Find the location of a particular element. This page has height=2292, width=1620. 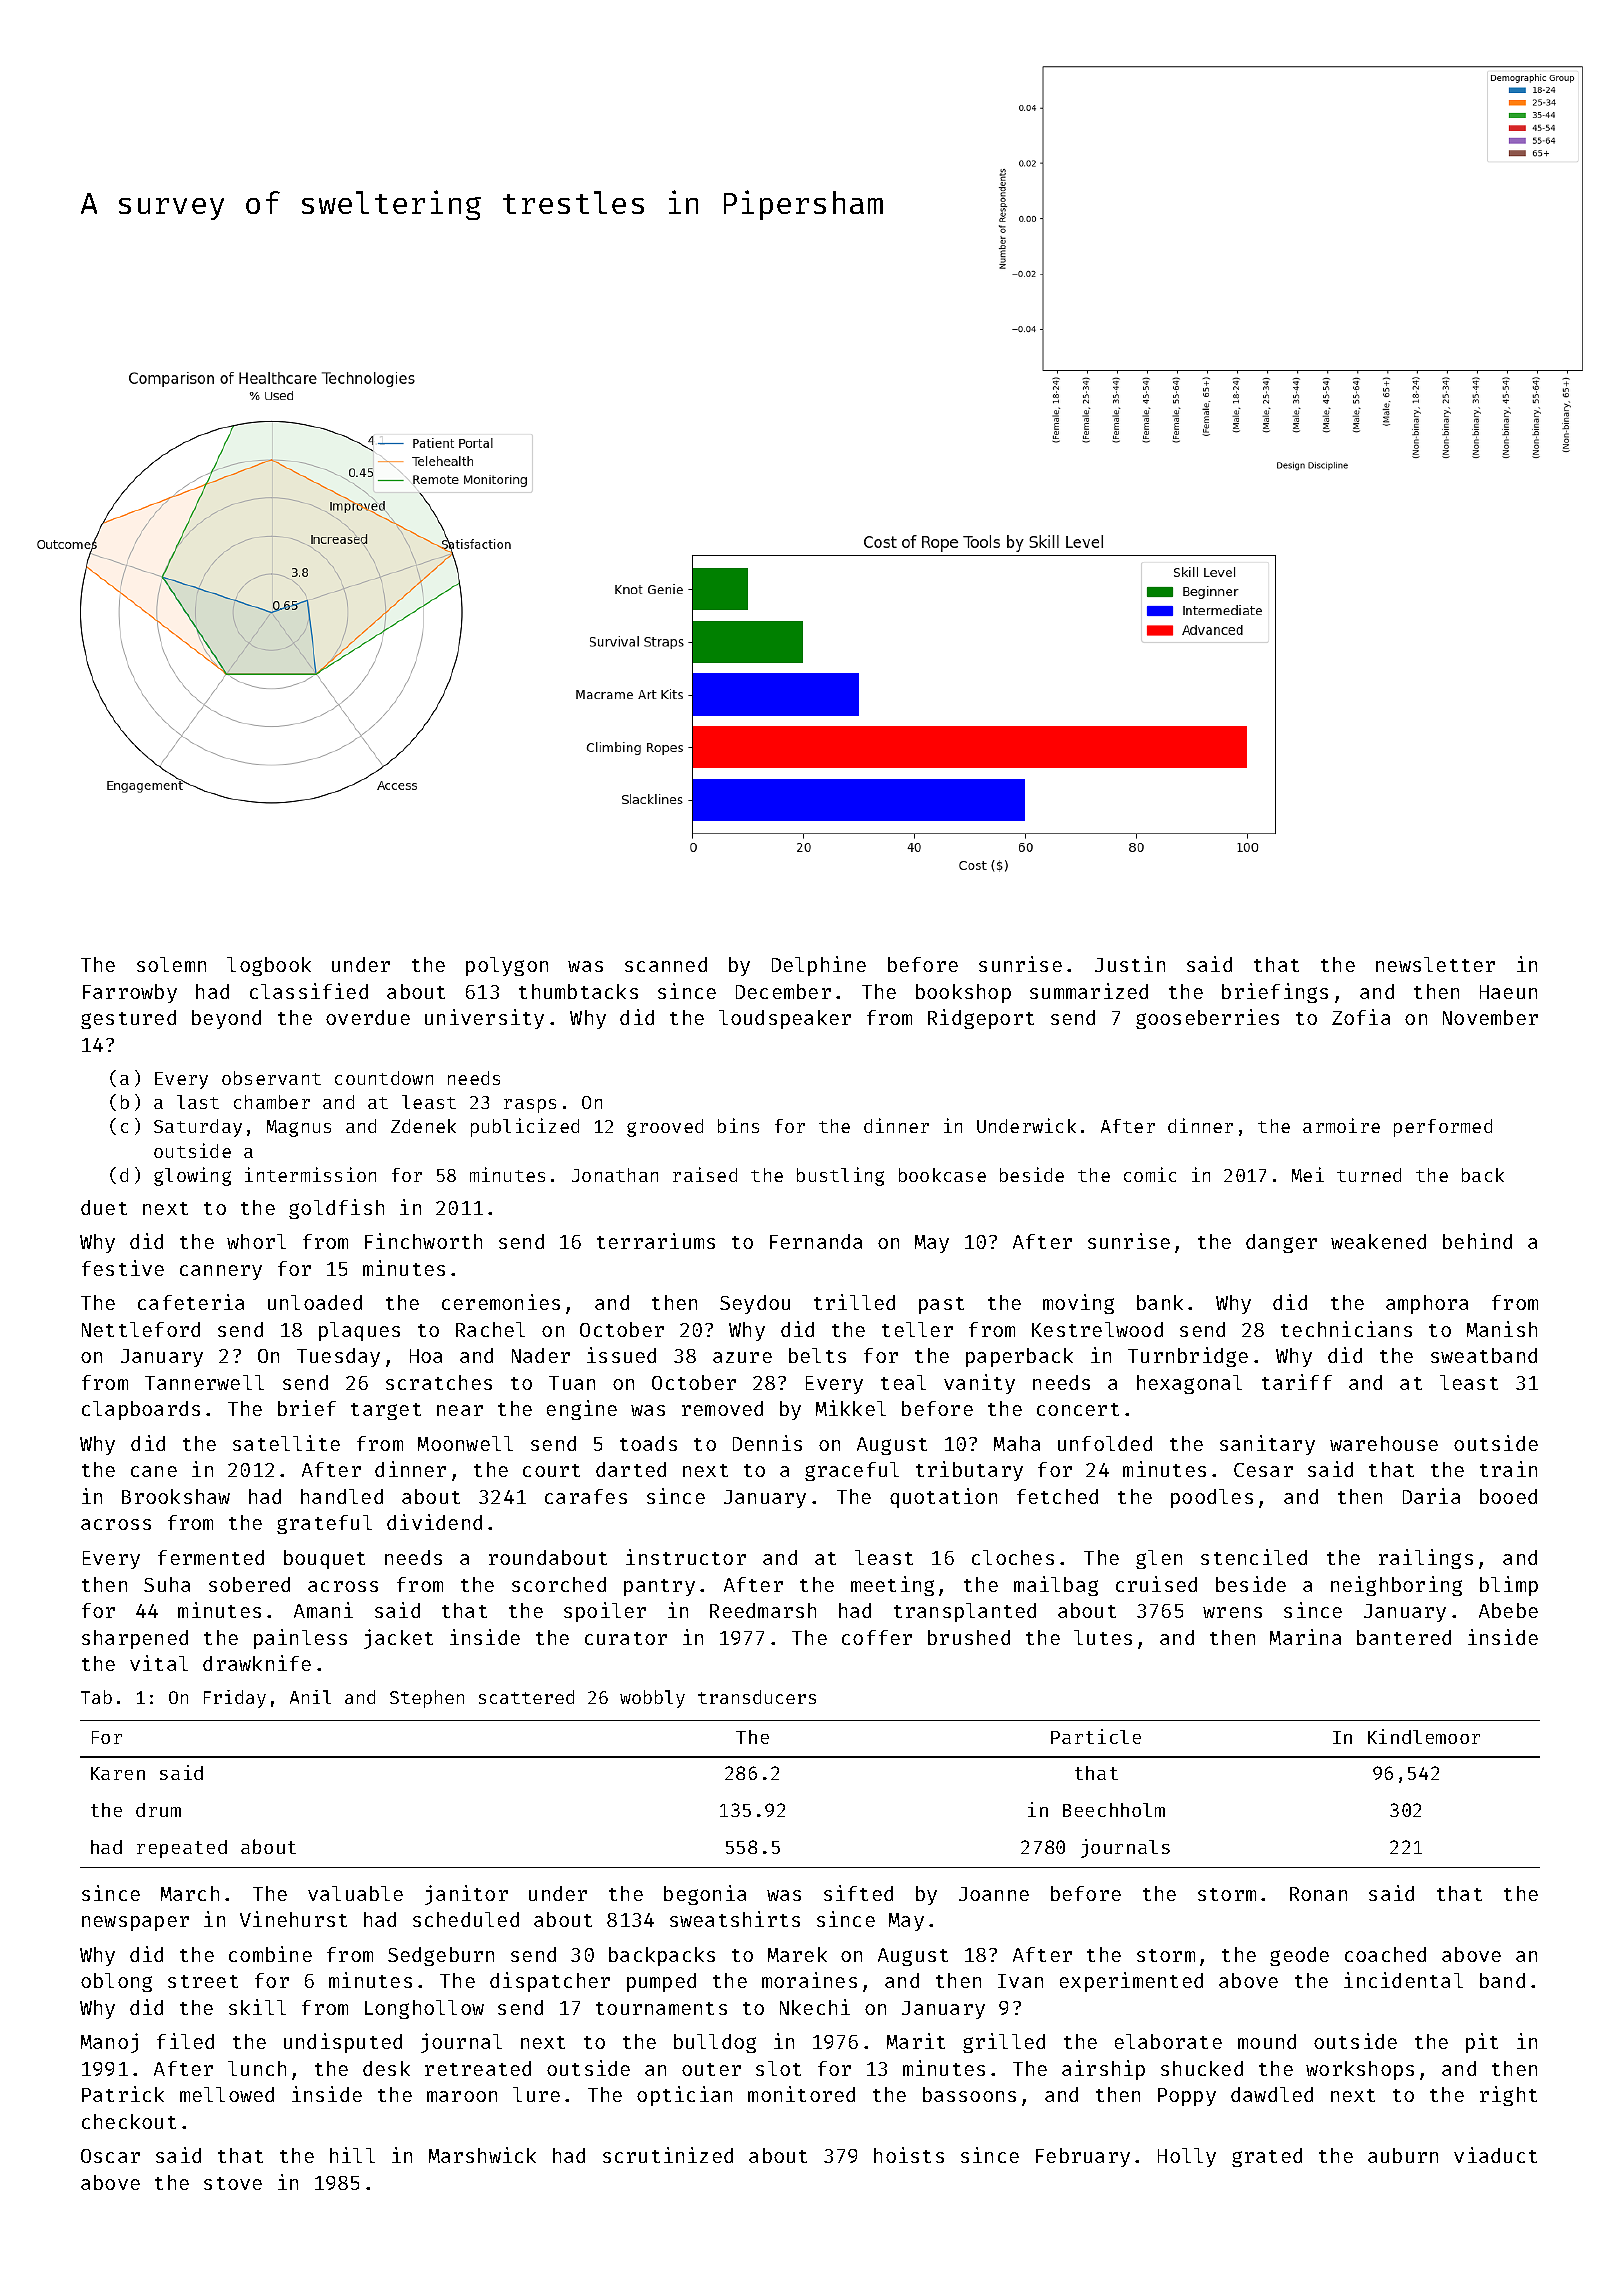

repeated is located at coordinates (182, 1849).
